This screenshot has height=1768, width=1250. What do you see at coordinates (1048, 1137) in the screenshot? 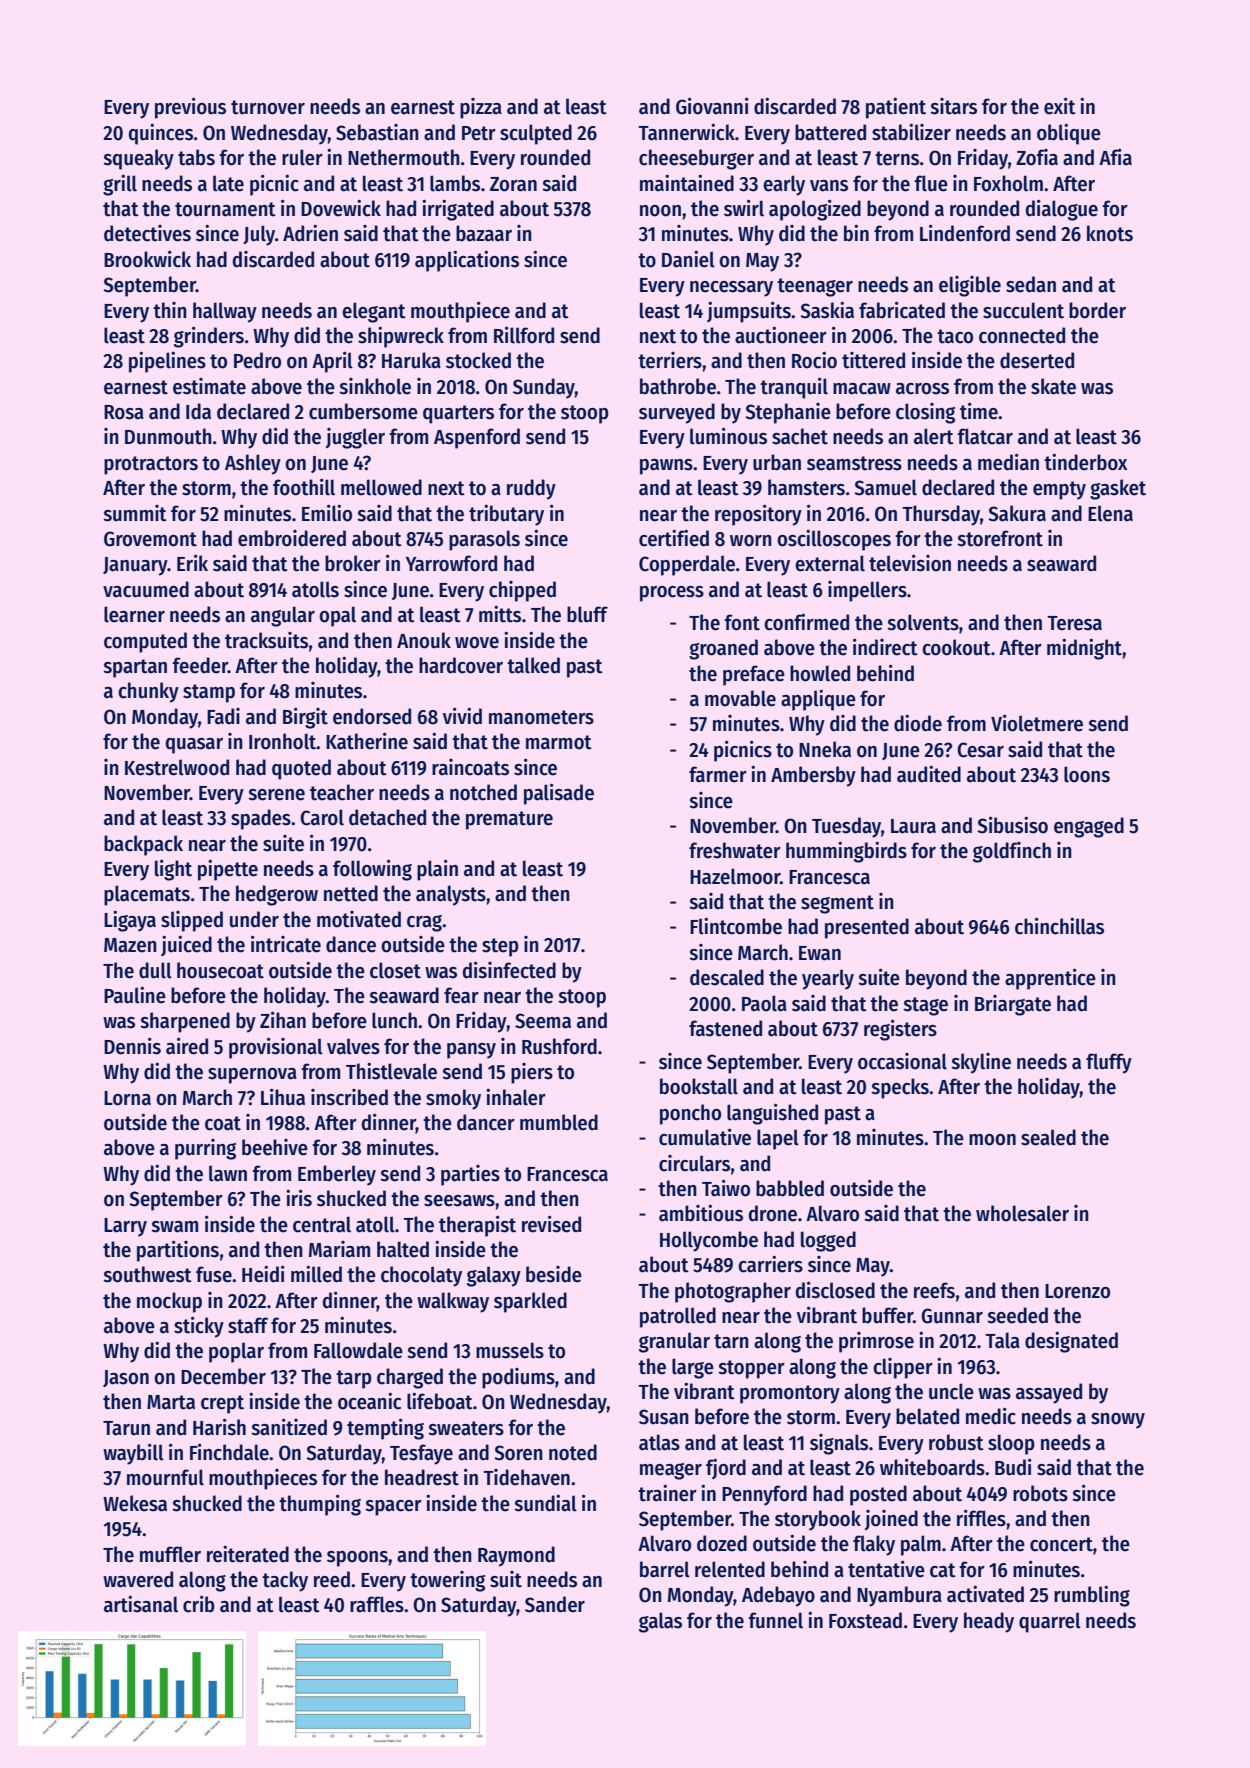
I see `sealed` at bounding box center [1048, 1137].
